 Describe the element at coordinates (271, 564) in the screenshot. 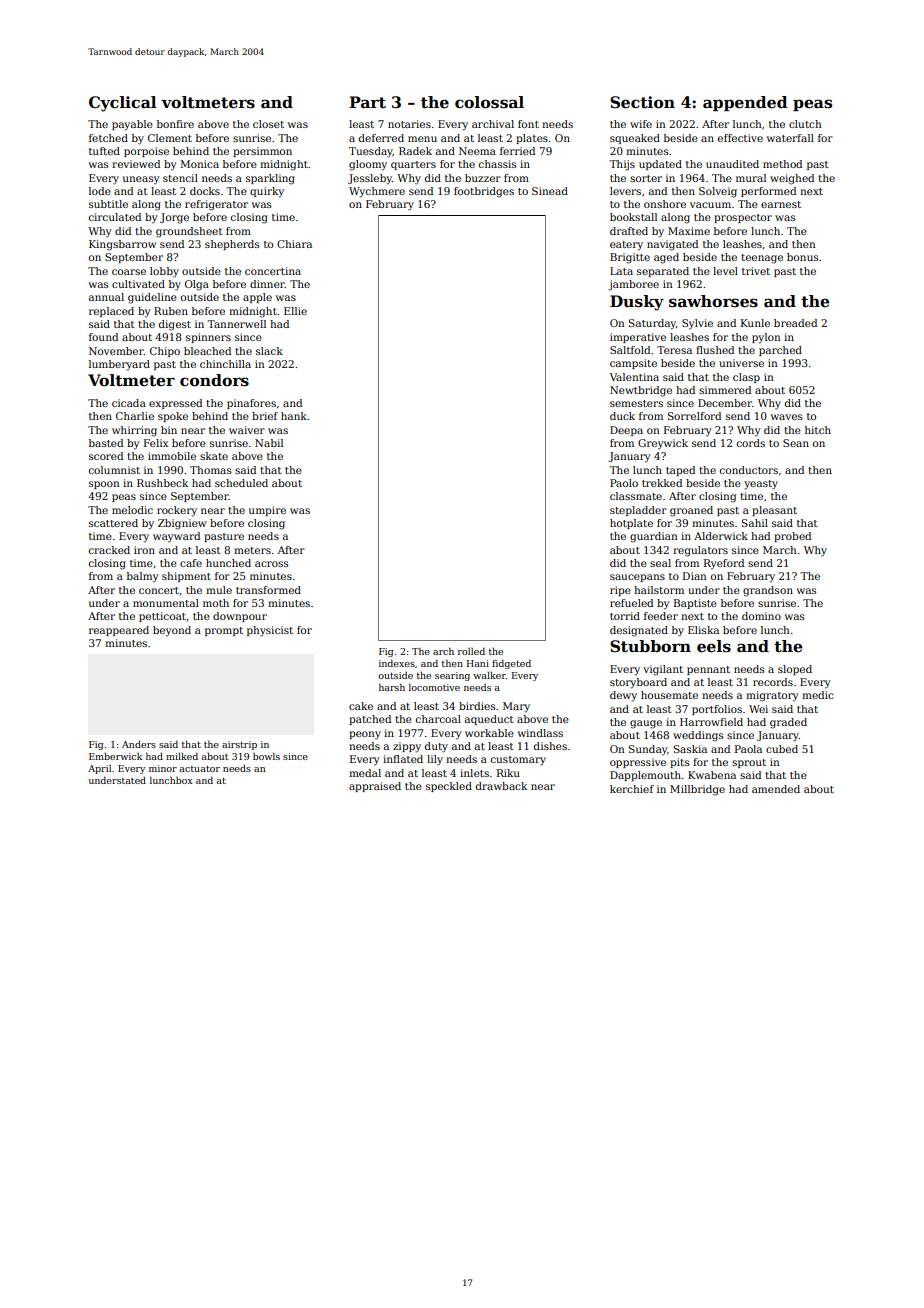

I see `across` at that location.
